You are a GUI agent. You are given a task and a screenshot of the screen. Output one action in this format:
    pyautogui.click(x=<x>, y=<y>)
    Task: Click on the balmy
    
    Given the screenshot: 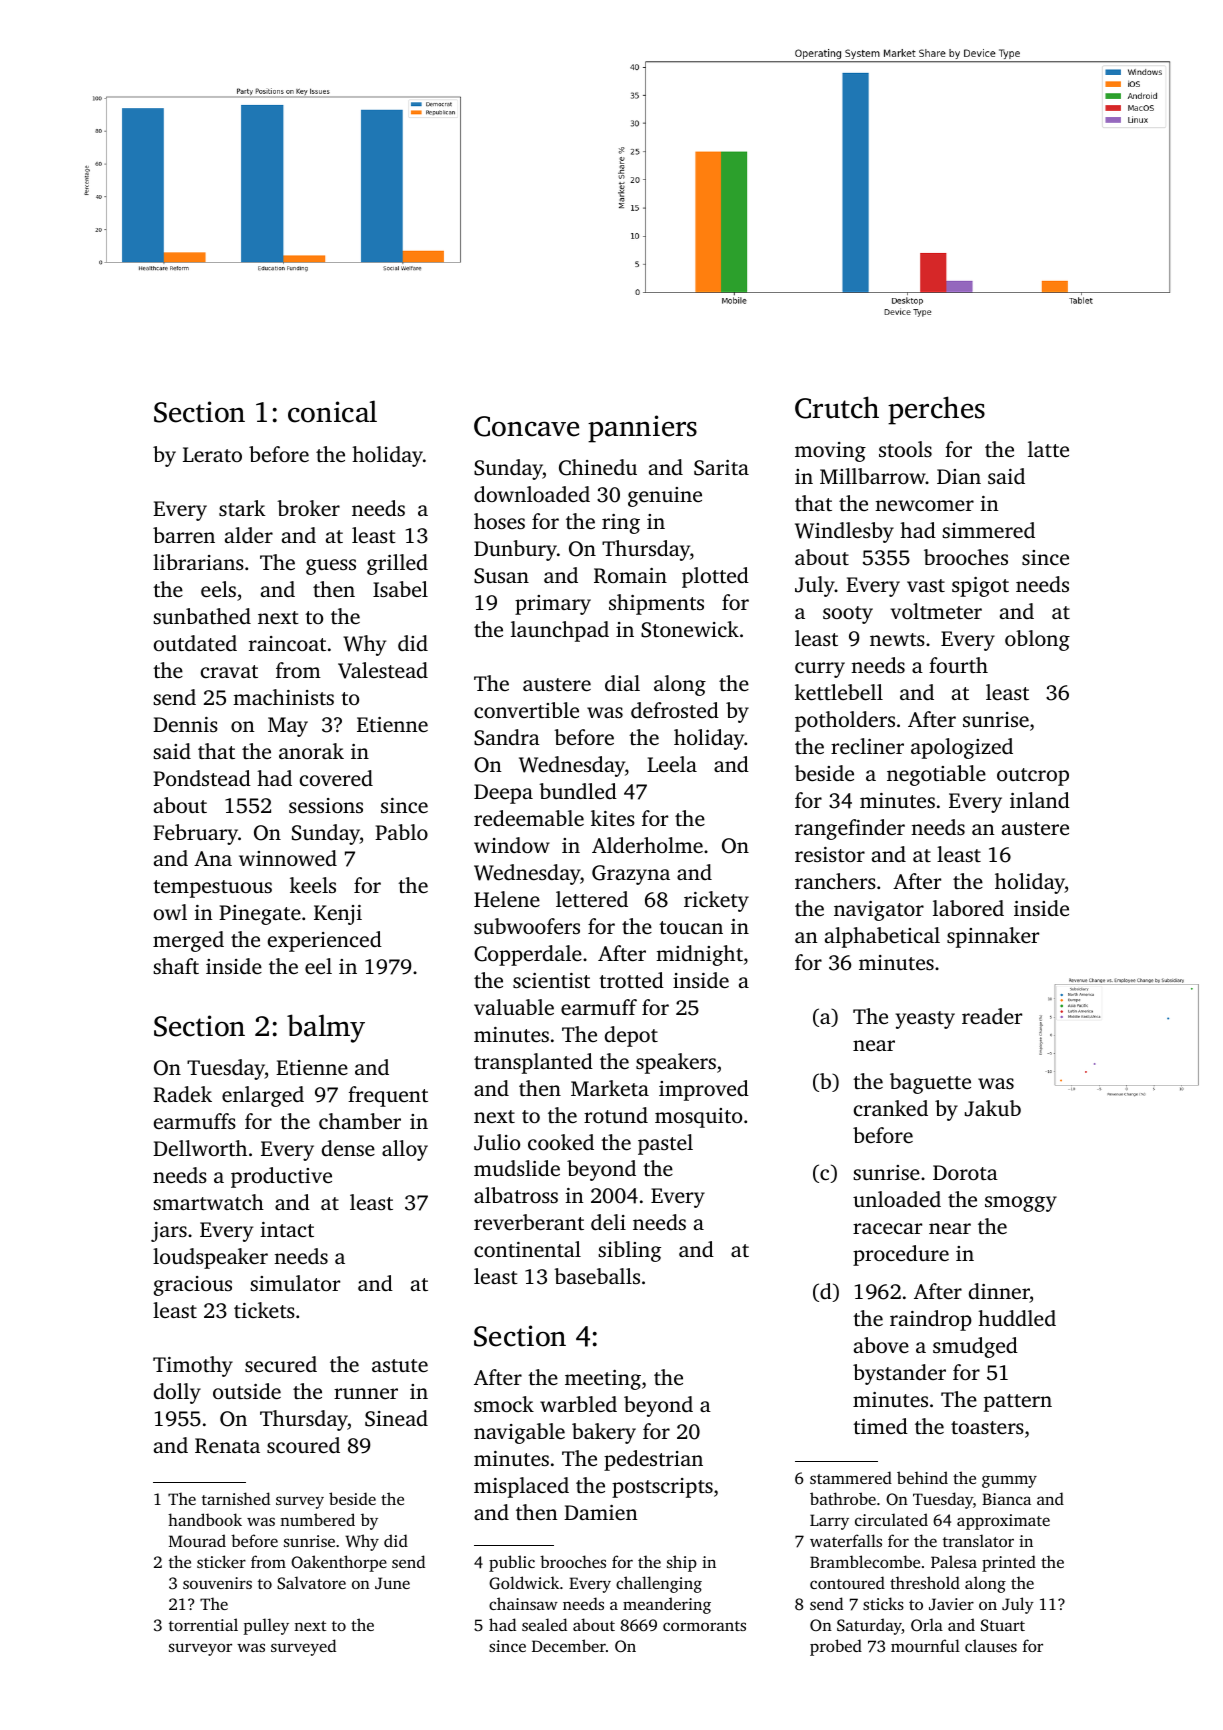 What is the action you would take?
    pyautogui.click(x=326, y=1028)
